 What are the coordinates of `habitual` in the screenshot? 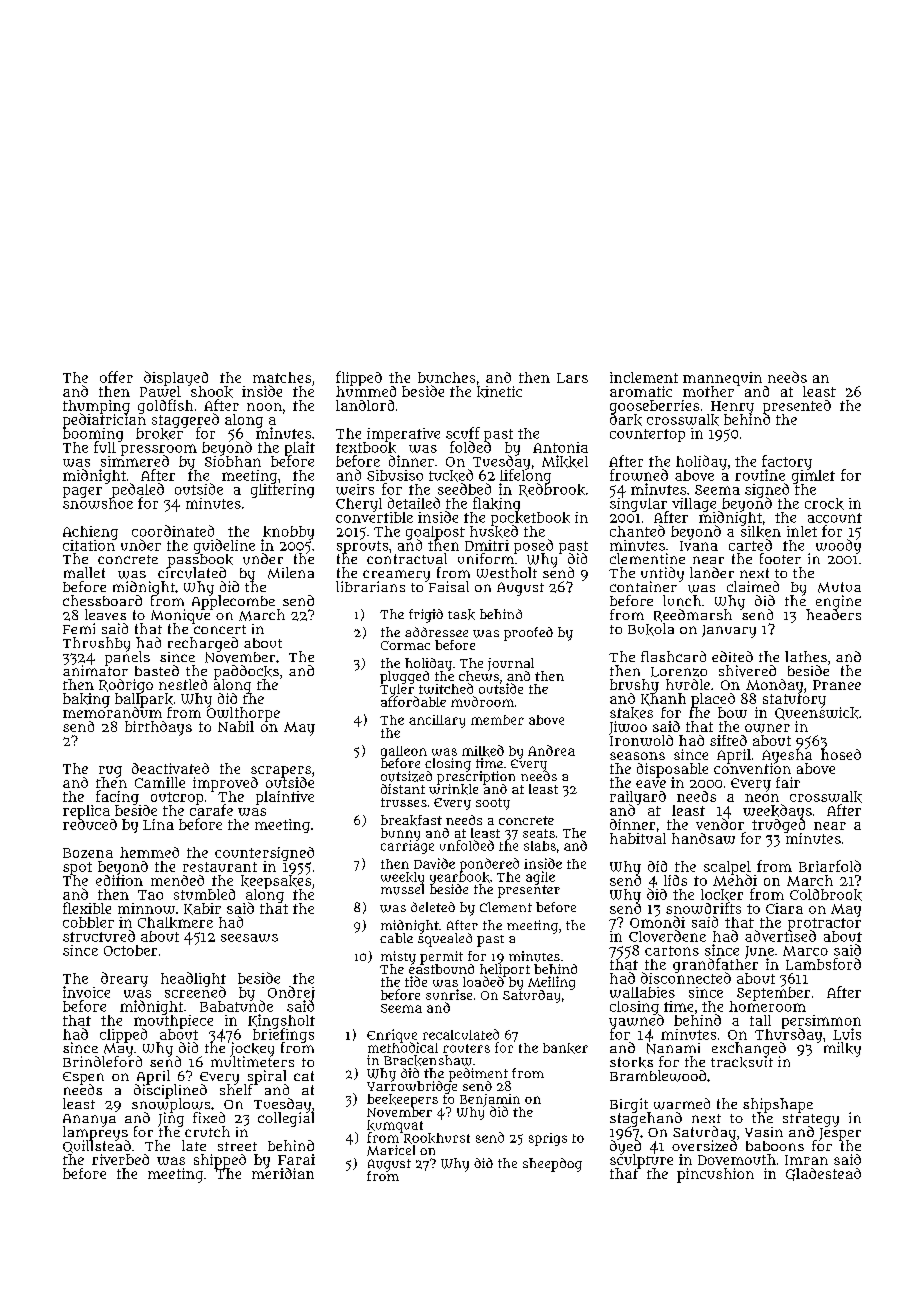 It's located at (638, 838).
